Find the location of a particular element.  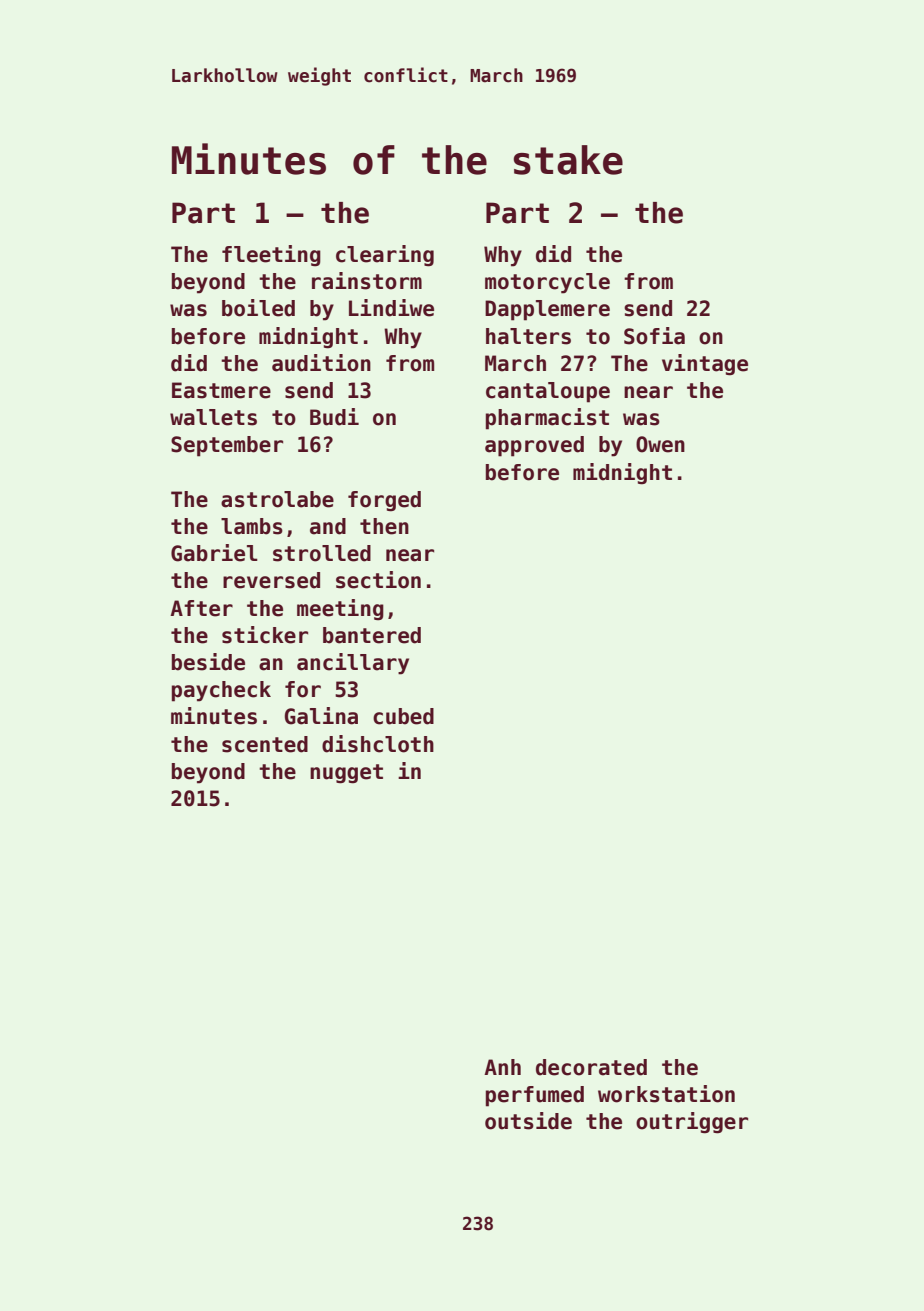

scented is located at coordinates (265, 744).
